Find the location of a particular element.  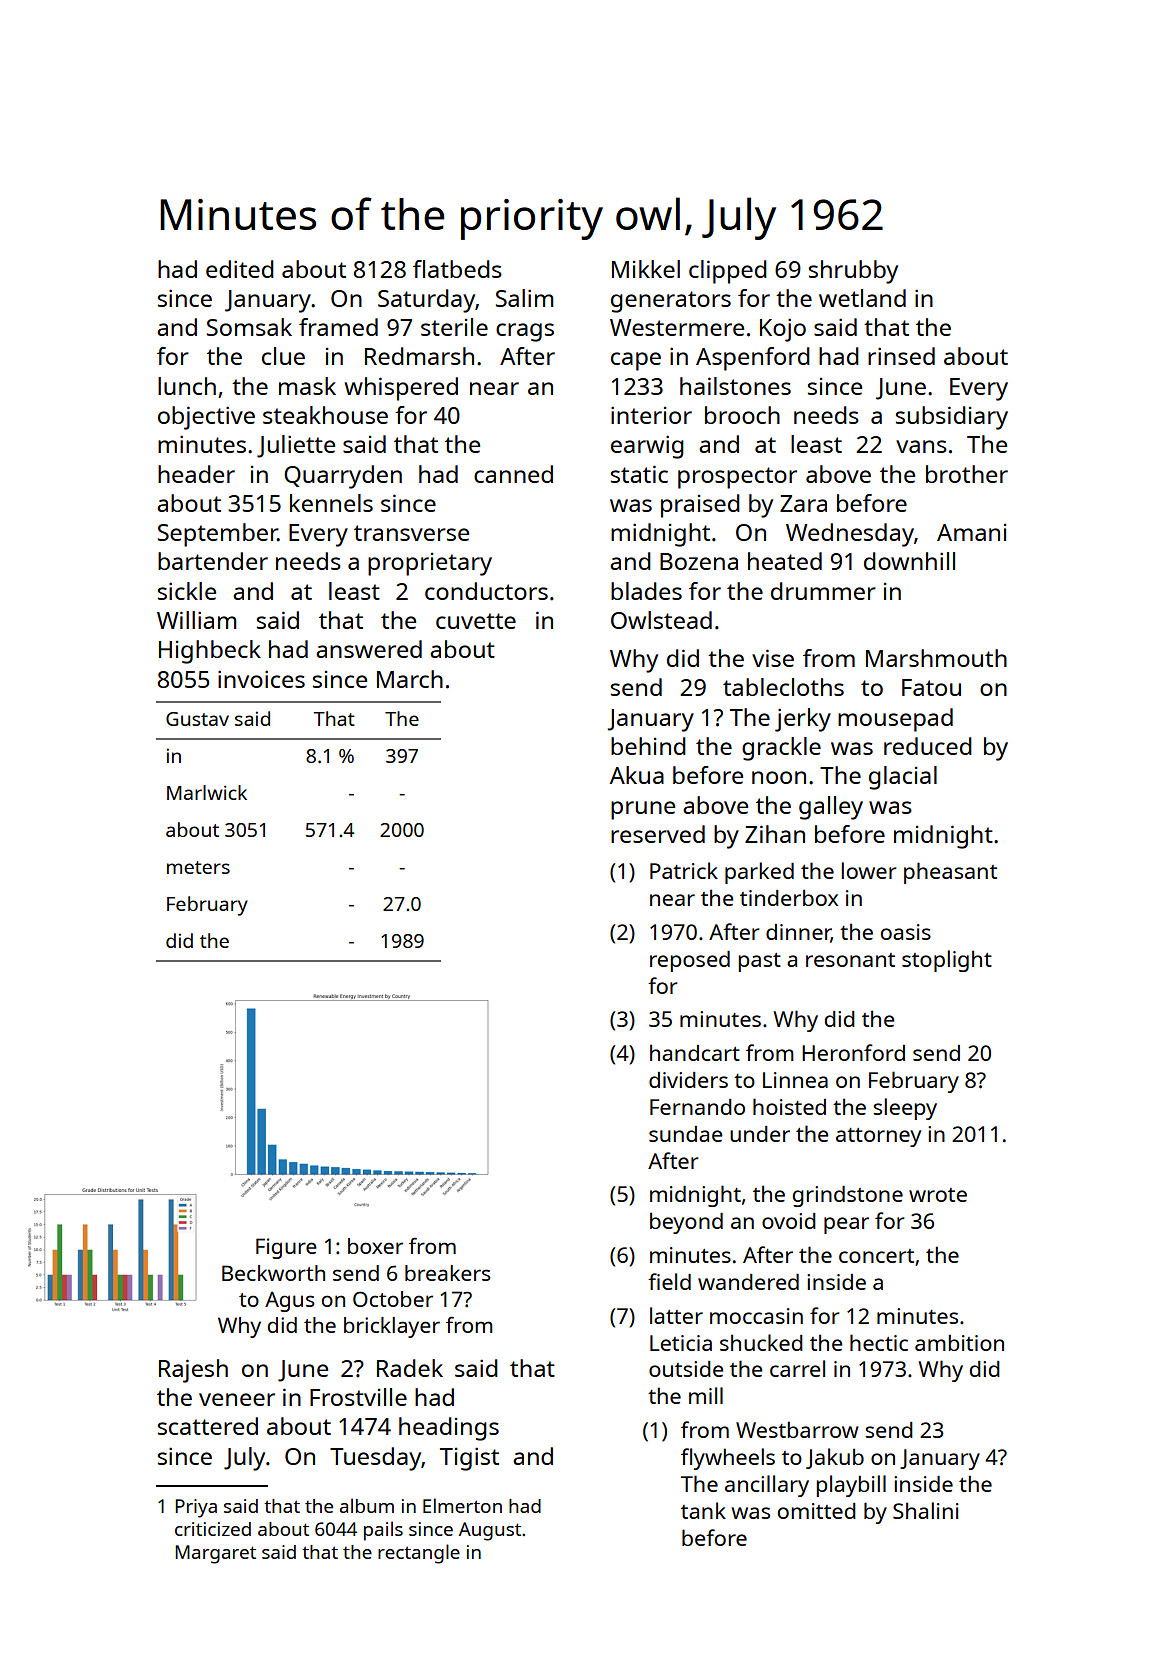

reposed is located at coordinates (690, 961).
